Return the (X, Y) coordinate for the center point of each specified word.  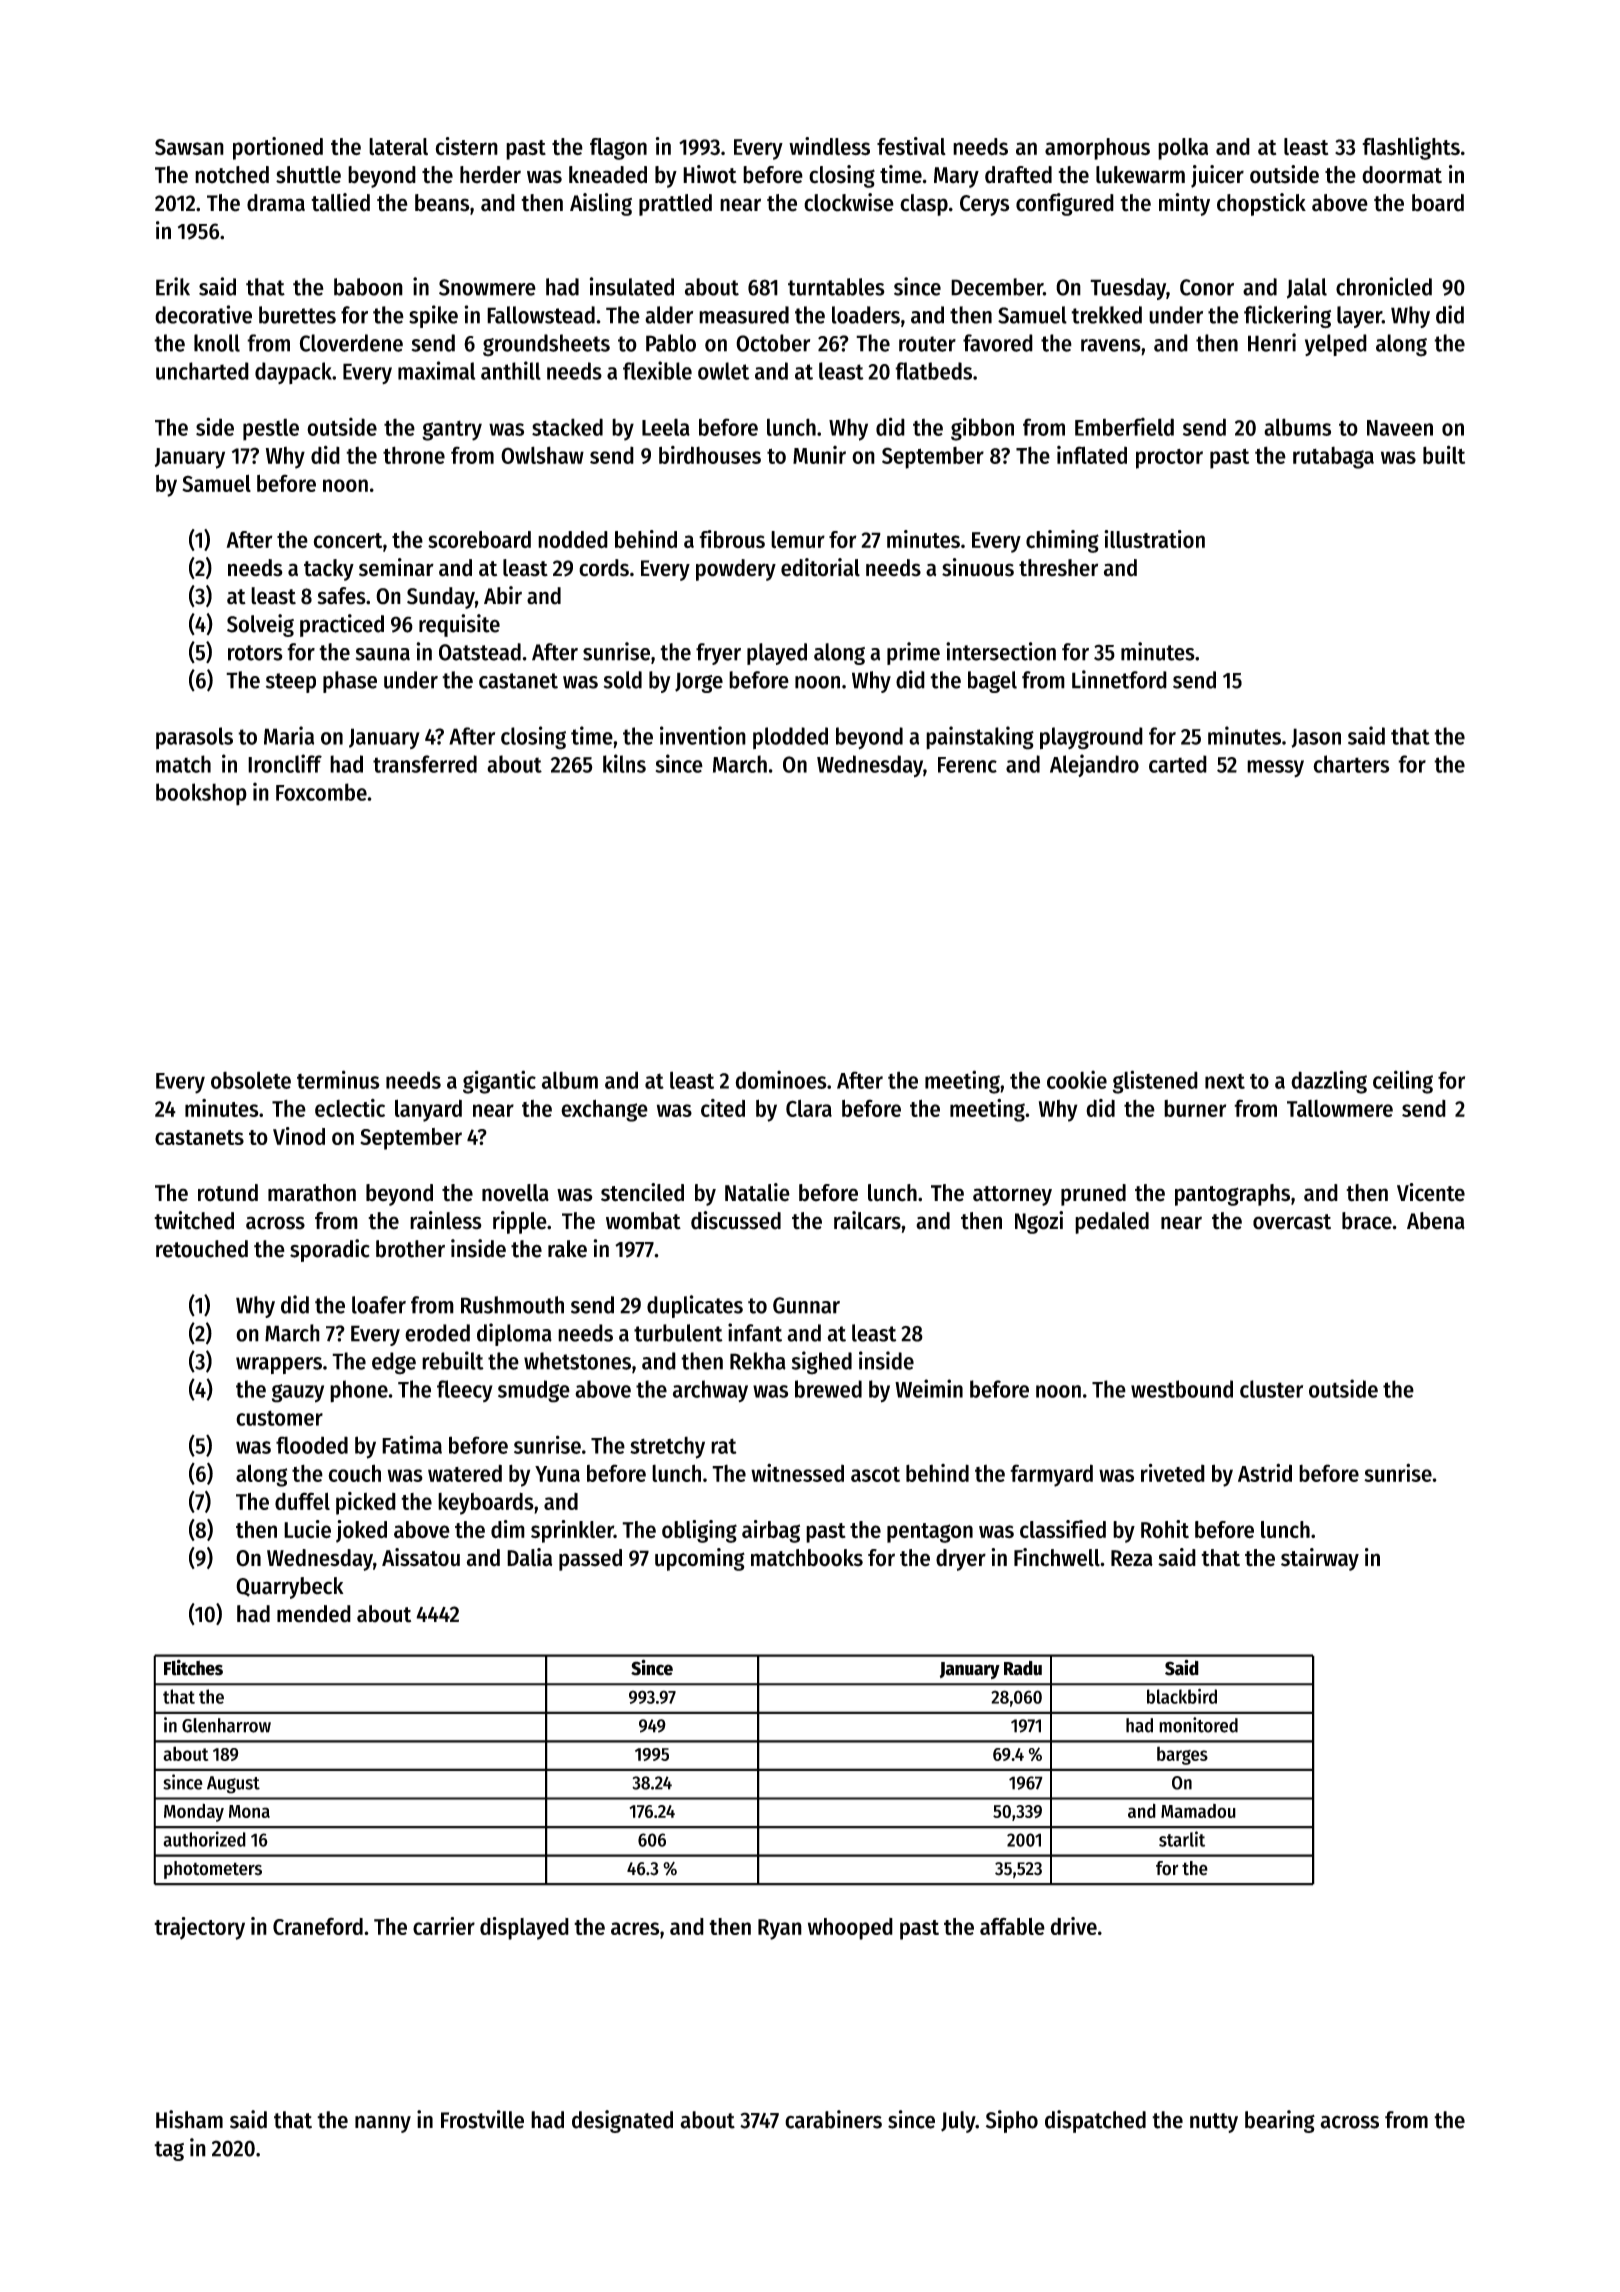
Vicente (1431, 1192)
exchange (604, 1110)
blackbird (1182, 1696)
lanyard (428, 1110)
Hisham (189, 2119)
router (927, 344)
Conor (1207, 287)
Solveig (260, 625)
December (997, 287)
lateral (398, 147)
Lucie (307, 1529)
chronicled (1384, 286)
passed (590, 1560)
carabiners (833, 2119)
